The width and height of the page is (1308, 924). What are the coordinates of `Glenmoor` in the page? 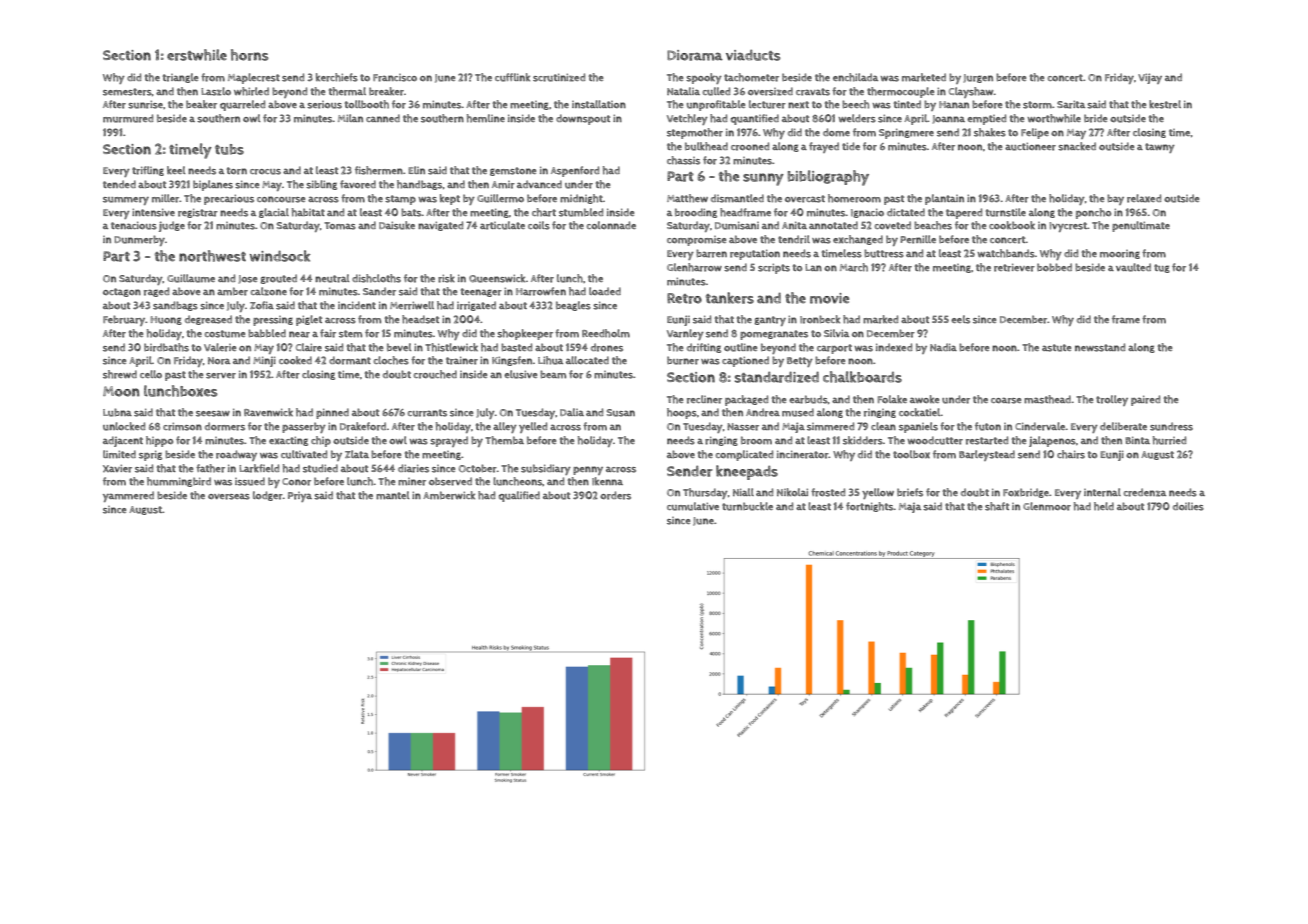 It's located at (1047, 506).
